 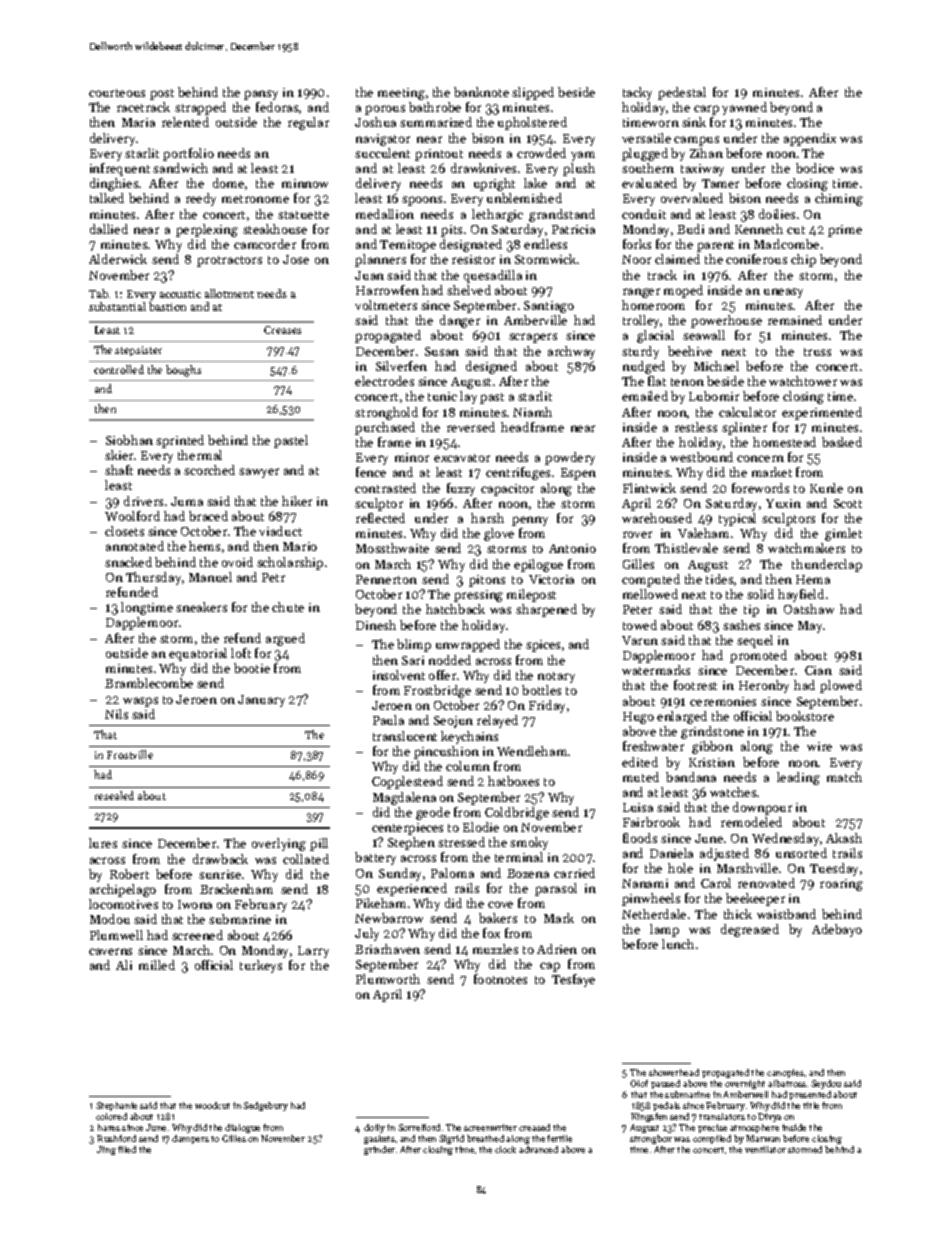 What do you see at coordinates (733, 792) in the screenshot?
I see `watches` at bounding box center [733, 792].
